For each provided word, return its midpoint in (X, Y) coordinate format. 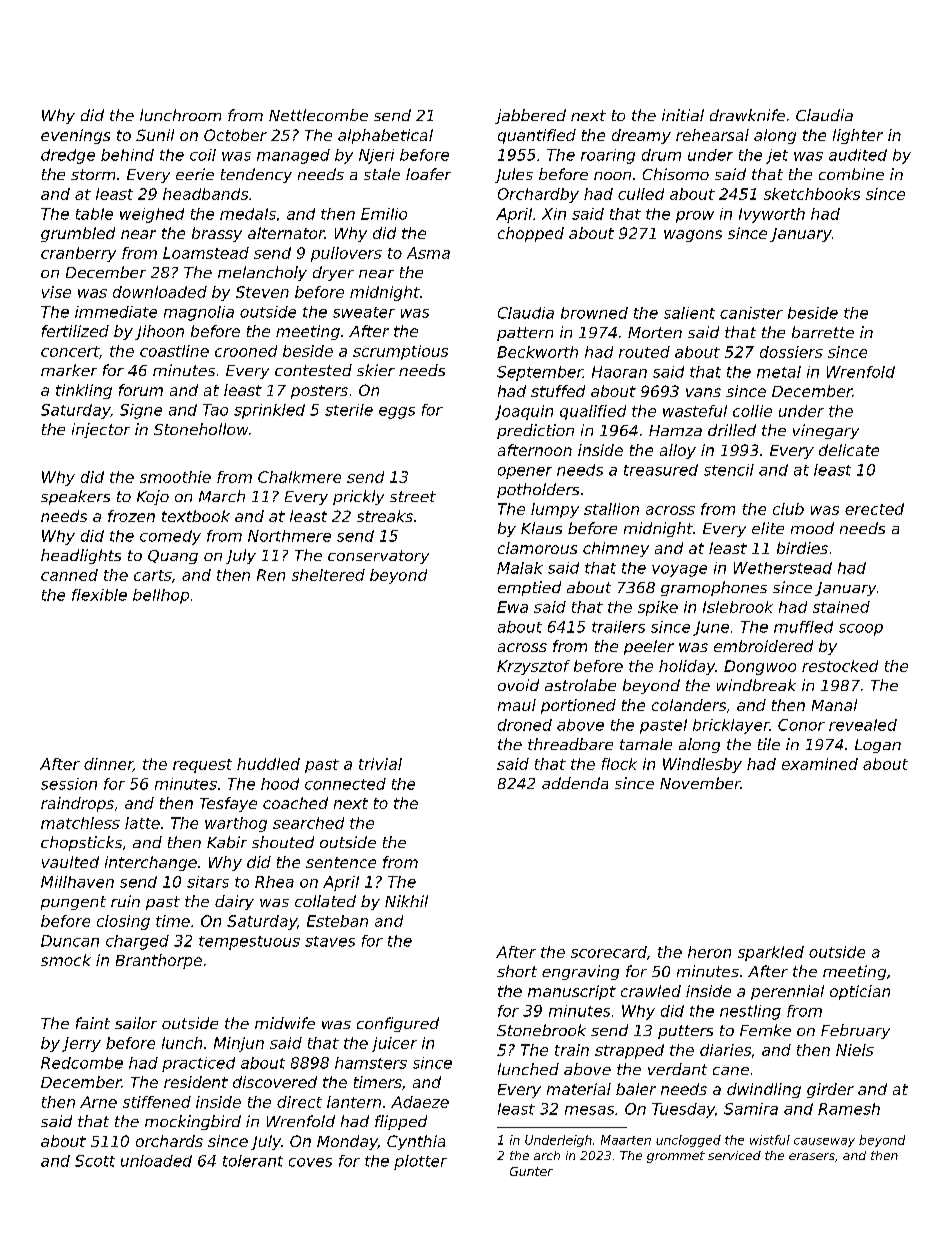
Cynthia (416, 1142)
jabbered (530, 116)
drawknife (747, 115)
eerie (195, 174)
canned (69, 575)
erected (874, 509)
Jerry (81, 1044)
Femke (765, 1030)
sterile (349, 410)
